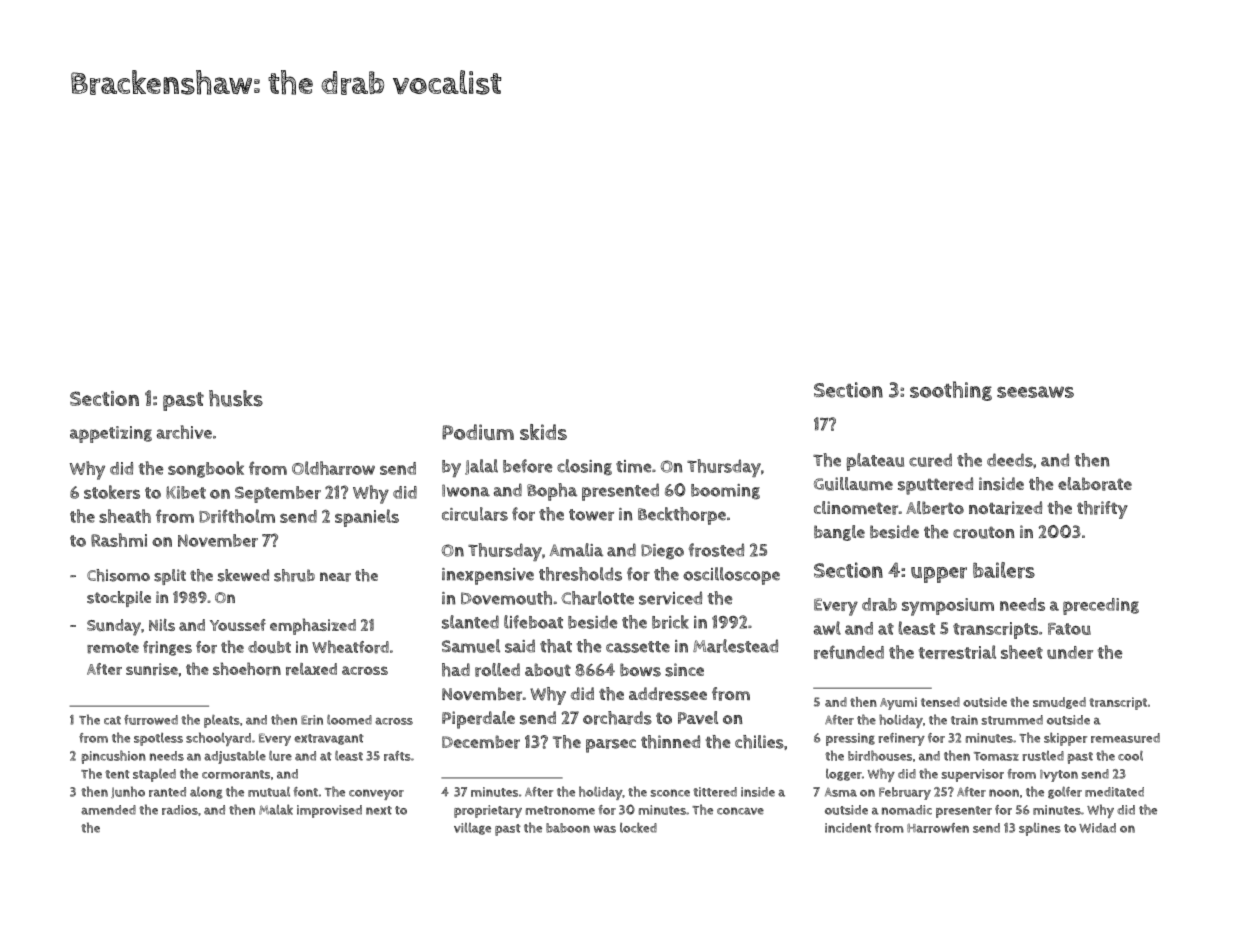 The image size is (1233, 952). What do you see at coordinates (527, 466) in the document?
I see `before` at bounding box center [527, 466].
